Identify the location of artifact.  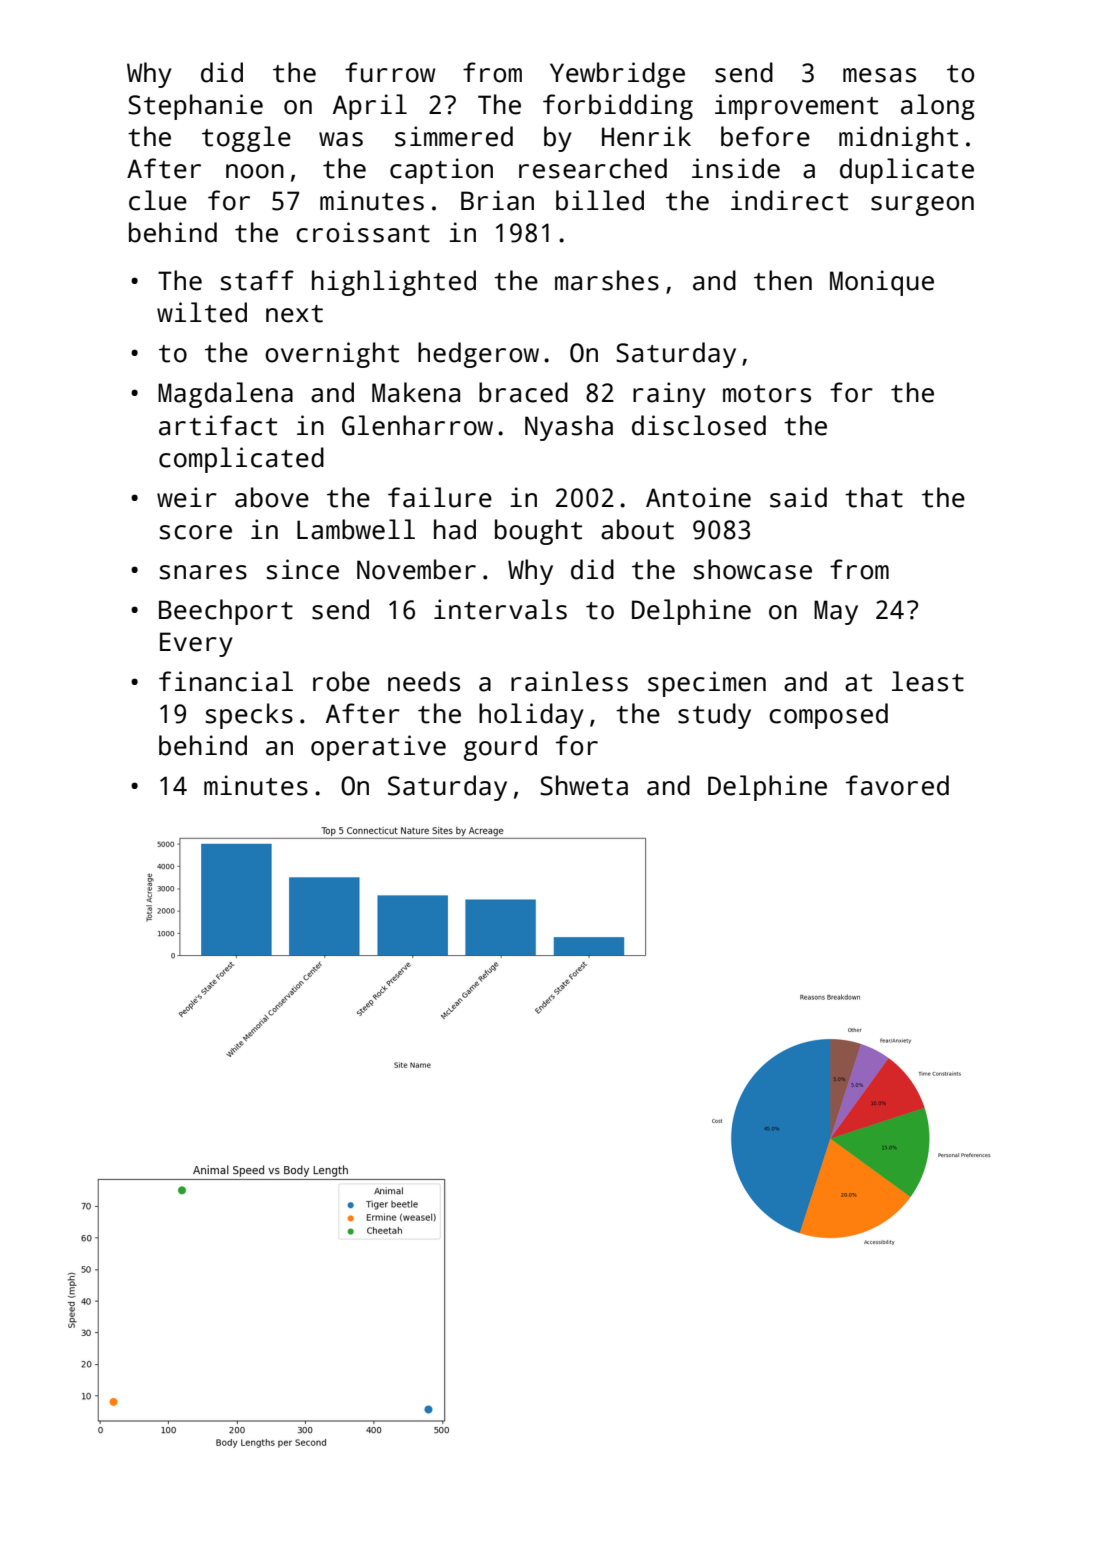
(218, 425).
